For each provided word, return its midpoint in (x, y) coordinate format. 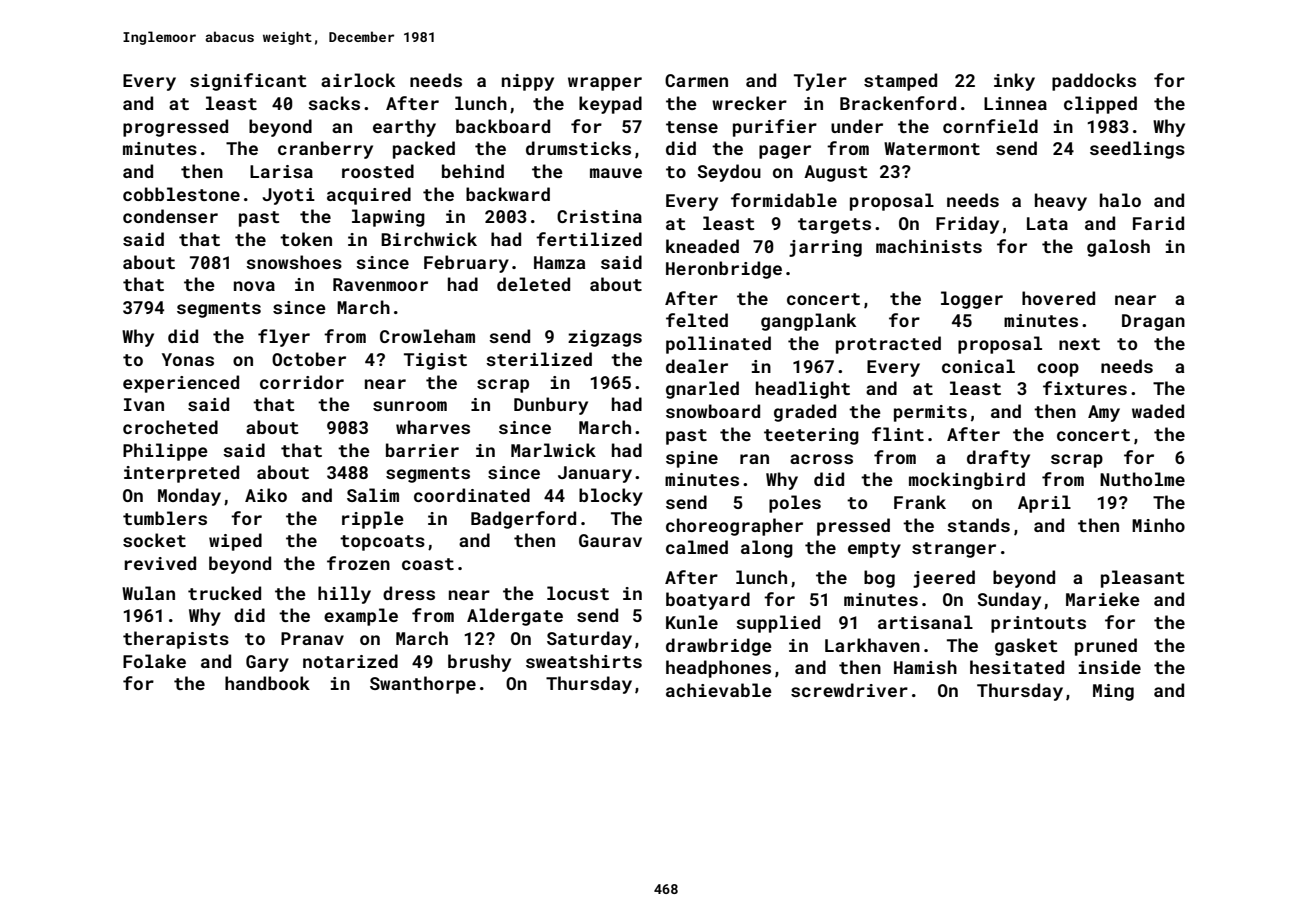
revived (160, 563)
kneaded (702, 246)
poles (795, 504)
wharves (433, 427)
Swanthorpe (423, 685)
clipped (1100, 105)
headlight (803, 390)
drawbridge (719, 647)
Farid (1158, 223)
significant (248, 82)
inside (1110, 667)
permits (930, 413)
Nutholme (1142, 479)
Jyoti (288, 196)
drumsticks (578, 148)
